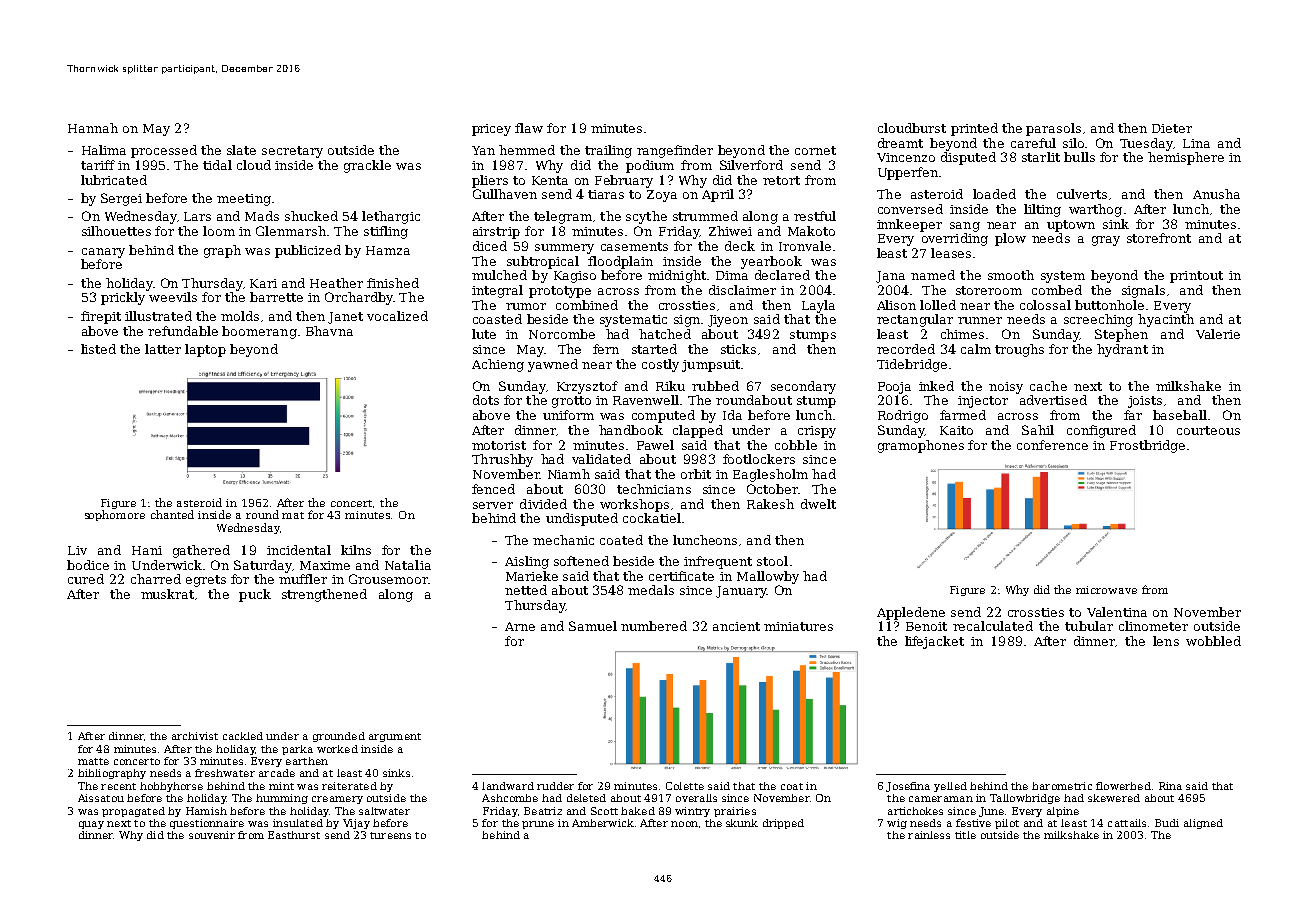 The width and height of the screenshot is (1308, 924). I want to click on wobbled, so click(1213, 641).
